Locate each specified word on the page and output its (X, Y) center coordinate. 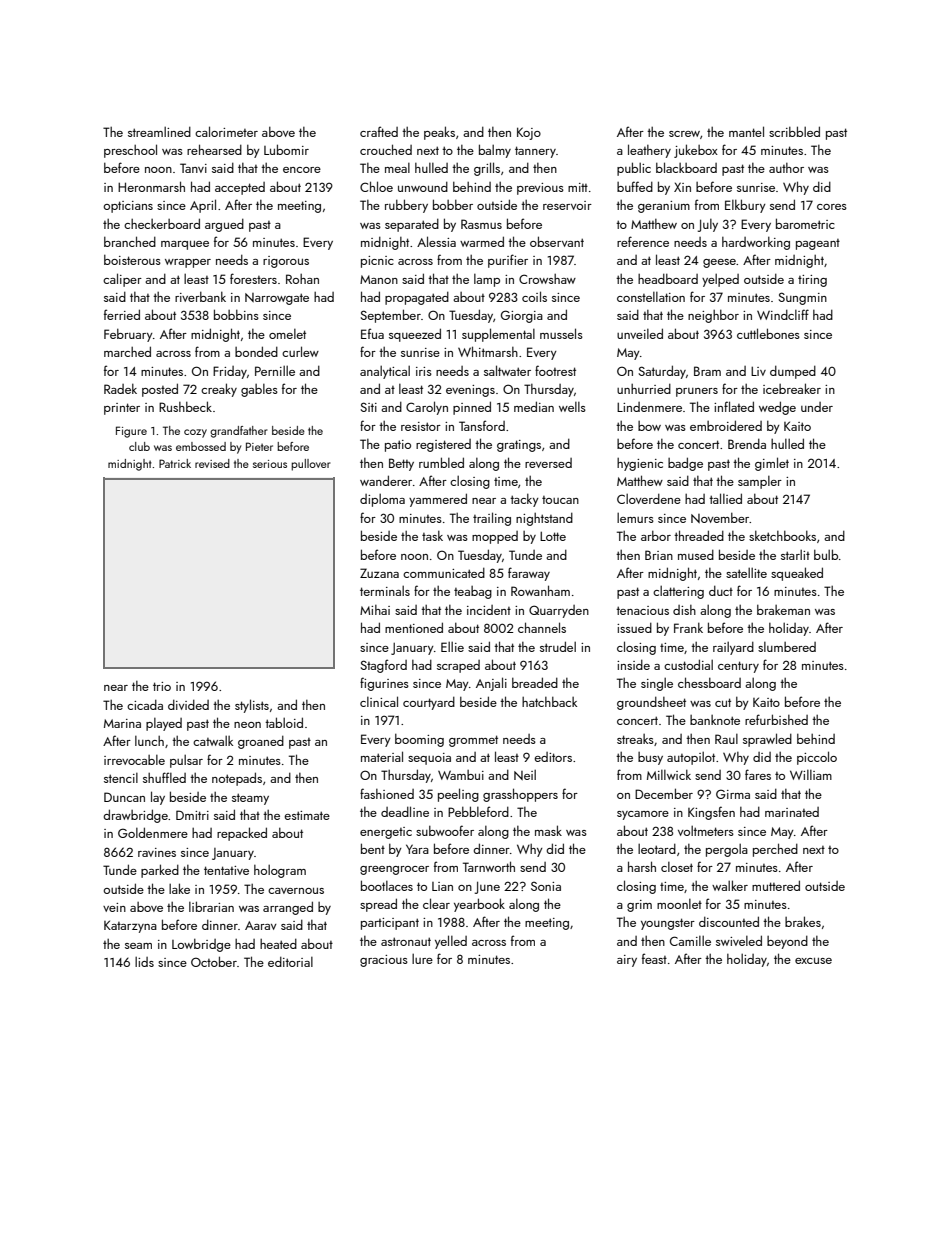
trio (162, 686)
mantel (746, 131)
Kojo (529, 133)
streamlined (159, 131)
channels (542, 627)
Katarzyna (130, 926)
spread (378, 905)
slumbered (787, 647)
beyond (787, 942)
